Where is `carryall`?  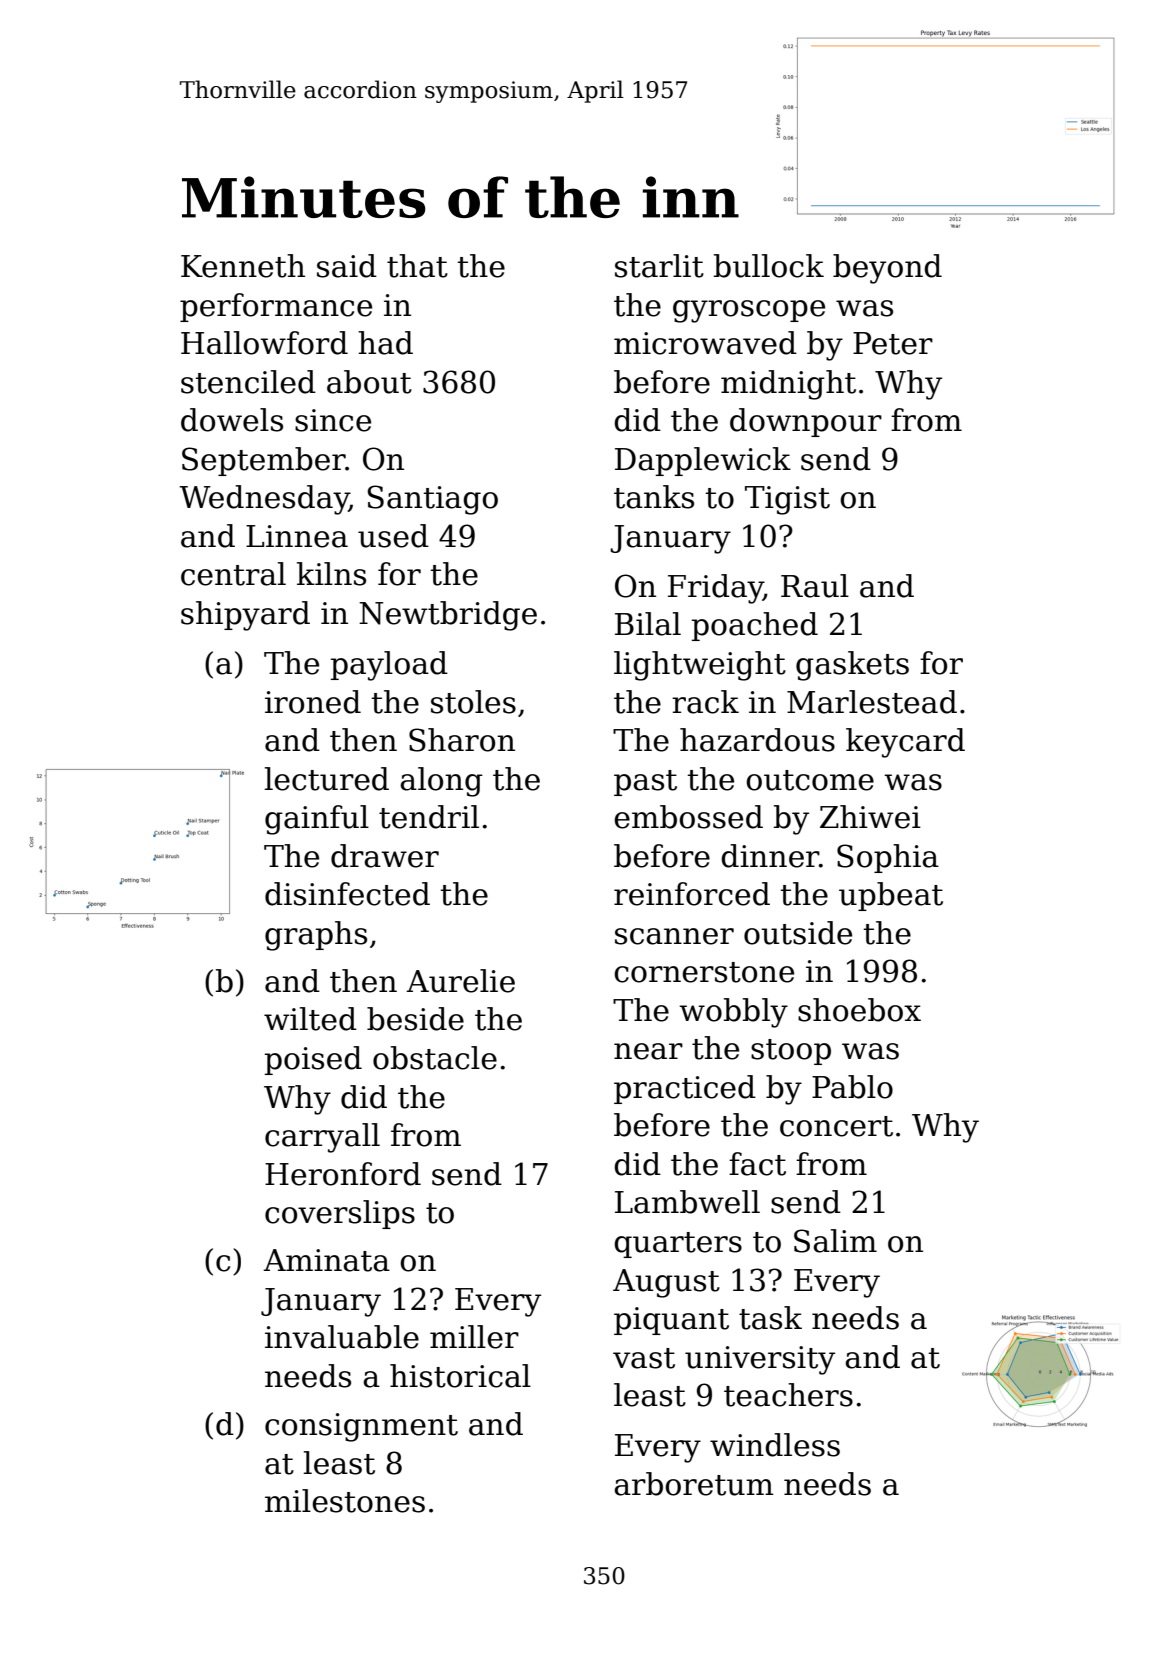
carryall is located at coordinates (322, 1138).
